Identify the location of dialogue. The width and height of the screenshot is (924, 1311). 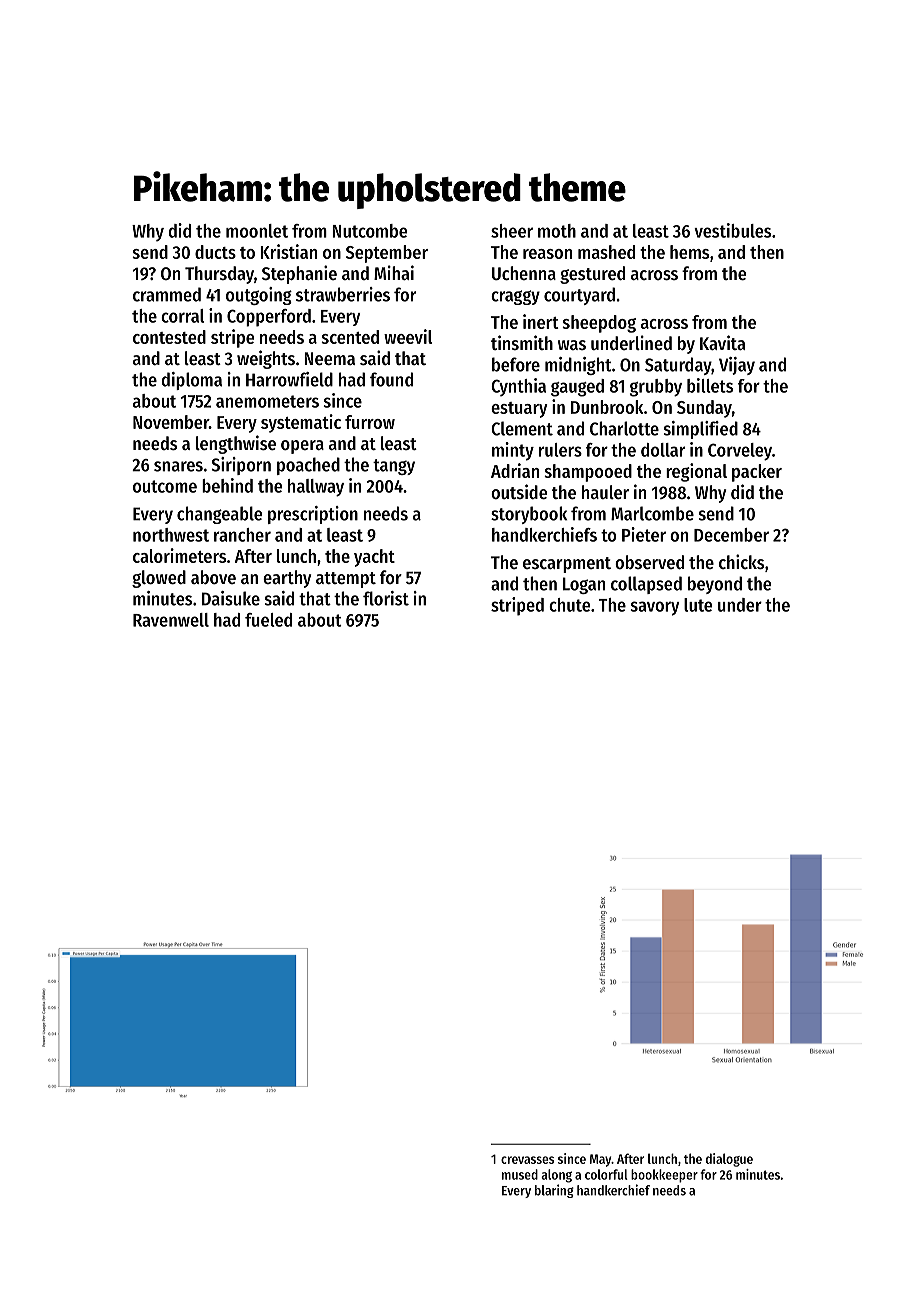
(729, 1160).
